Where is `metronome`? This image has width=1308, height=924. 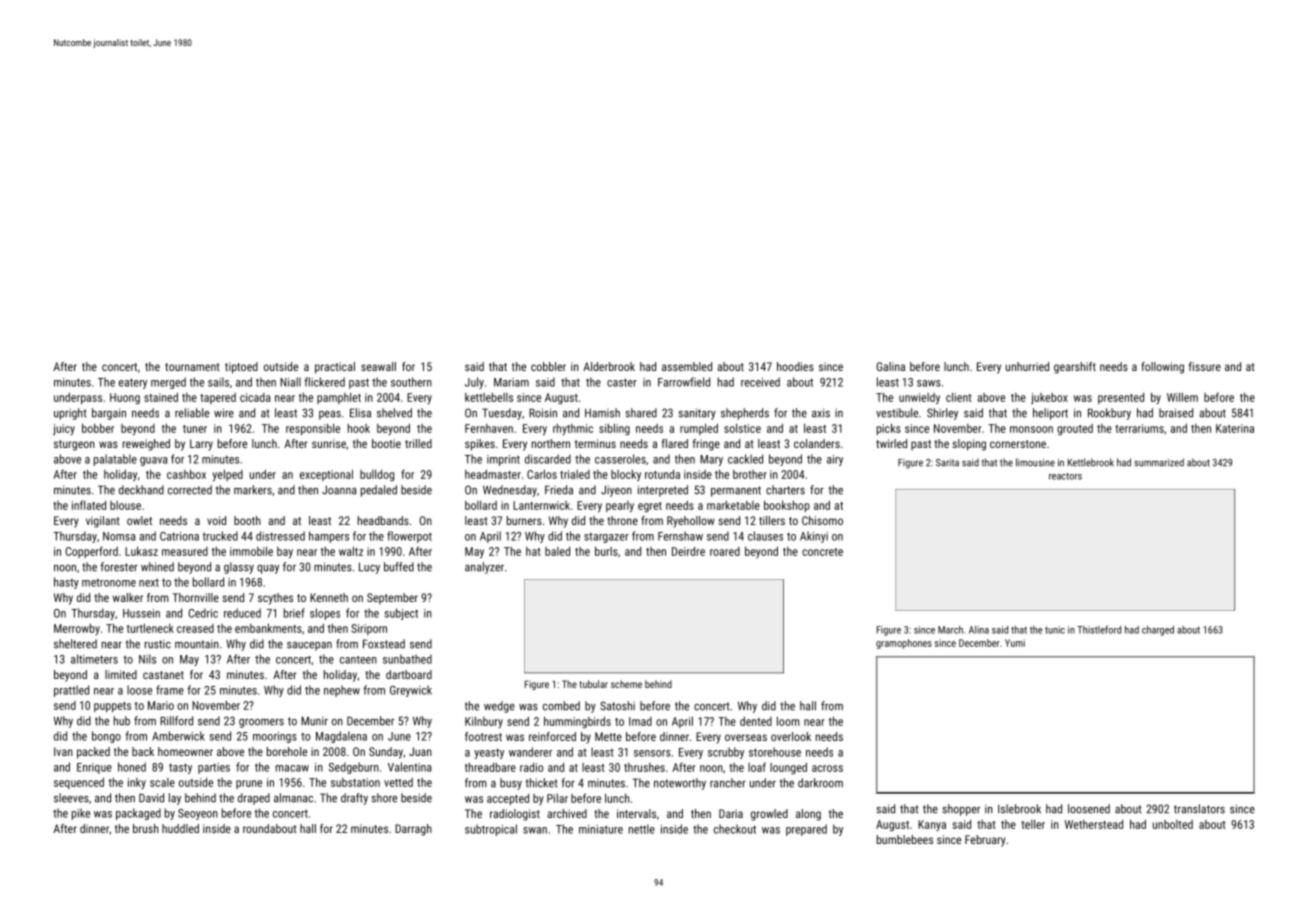 metronome is located at coordinates (109, 582).
